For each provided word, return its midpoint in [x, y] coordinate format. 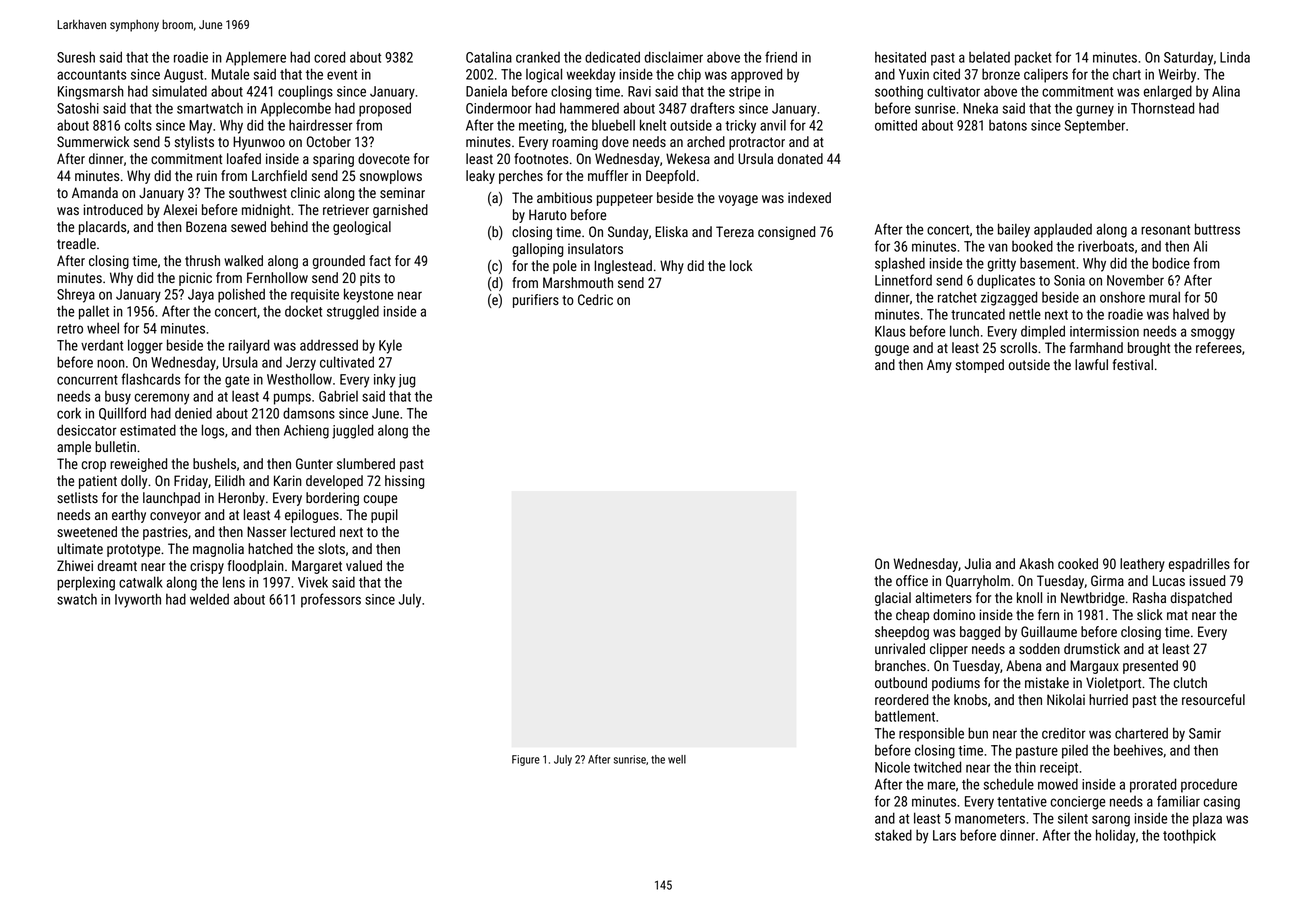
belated [989, 57]
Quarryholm [978, 582]
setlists [77, 497]
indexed [809, 197]
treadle [76, 243]
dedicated [612, 57]
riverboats [1106, 246]
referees [1219, 347]
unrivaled [900, 648]
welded [209, 599]
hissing [404, 482]
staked [893, 835]
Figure [526, 760]
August [183, 76]
